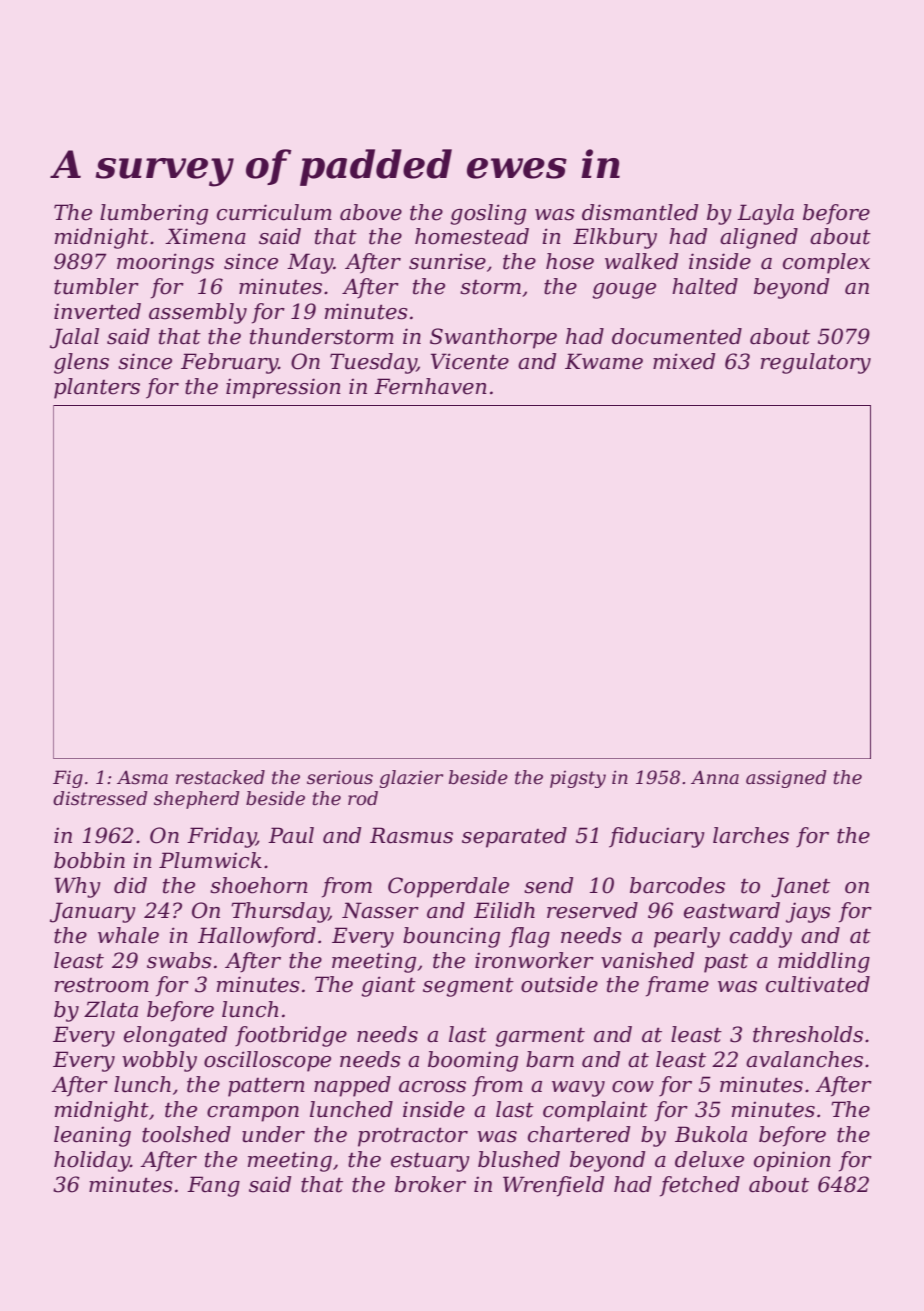 The width and height of the screenshot is (924, 1311). Describe the element at coordinates (380, 910) in the screenshot. I see `Nasser` at that location.
